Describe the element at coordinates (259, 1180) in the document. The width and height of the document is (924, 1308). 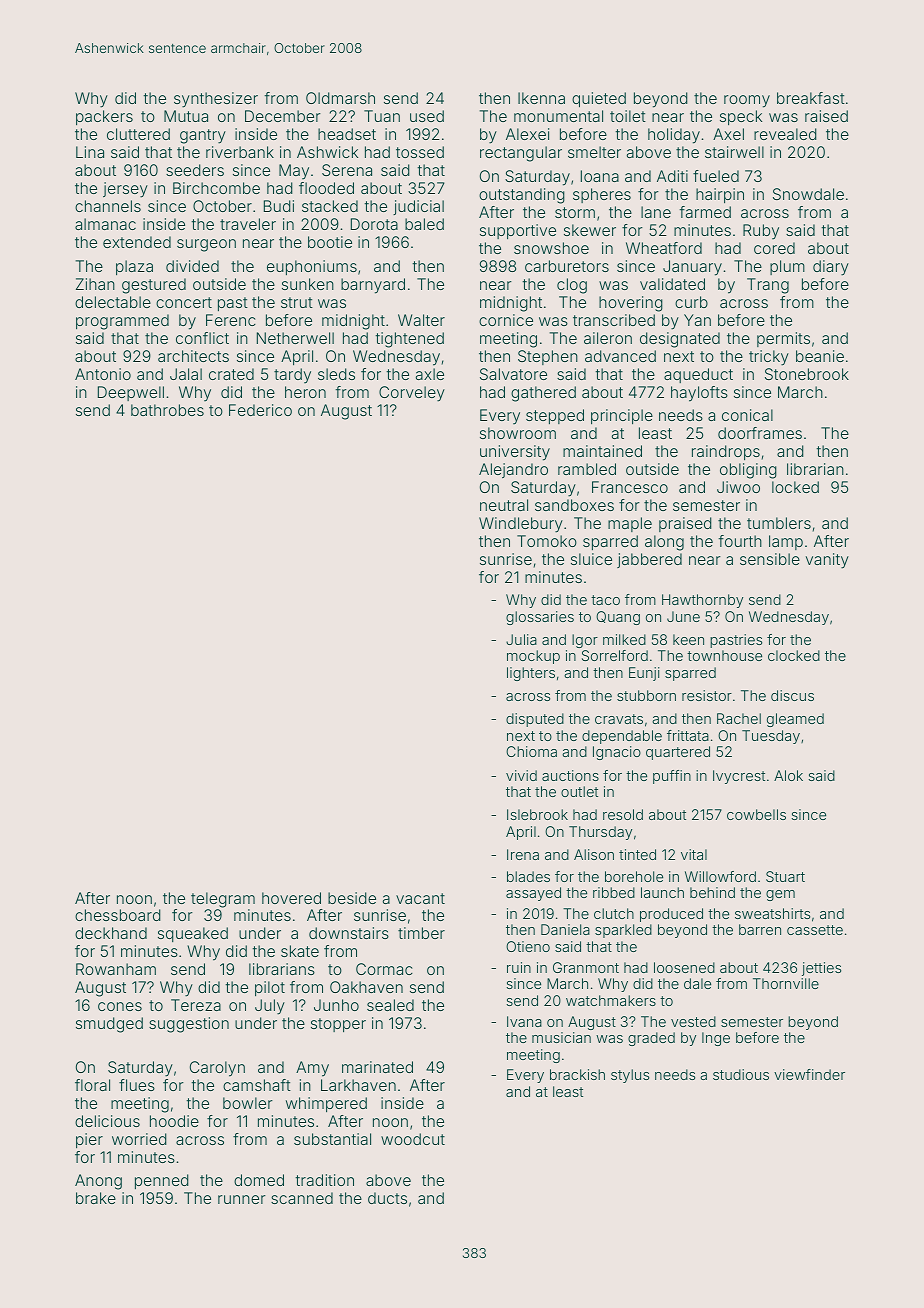
I see `domed` at that location.
